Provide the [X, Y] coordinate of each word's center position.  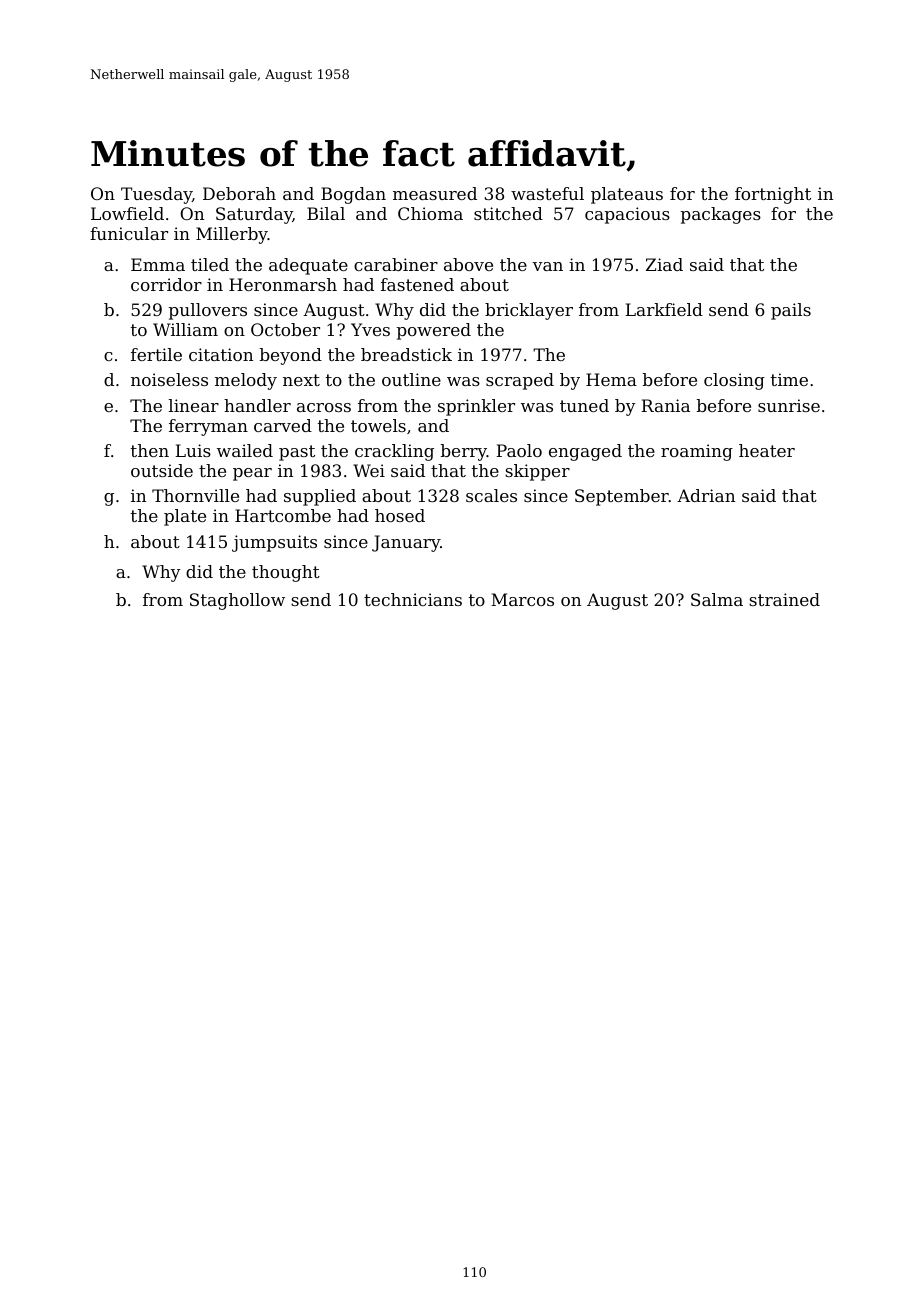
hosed [400, 515]
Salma [717, 599]
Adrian [706, 495]
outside [162, 470]
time [789, 379]
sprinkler [476, 407]
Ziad [664, 264]
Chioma [430, 213]
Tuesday [156, 195]
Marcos [522, 599]
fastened [417, 284]
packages [721, 215]
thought [286, 573]
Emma [158, 264]
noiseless [169, 379]
